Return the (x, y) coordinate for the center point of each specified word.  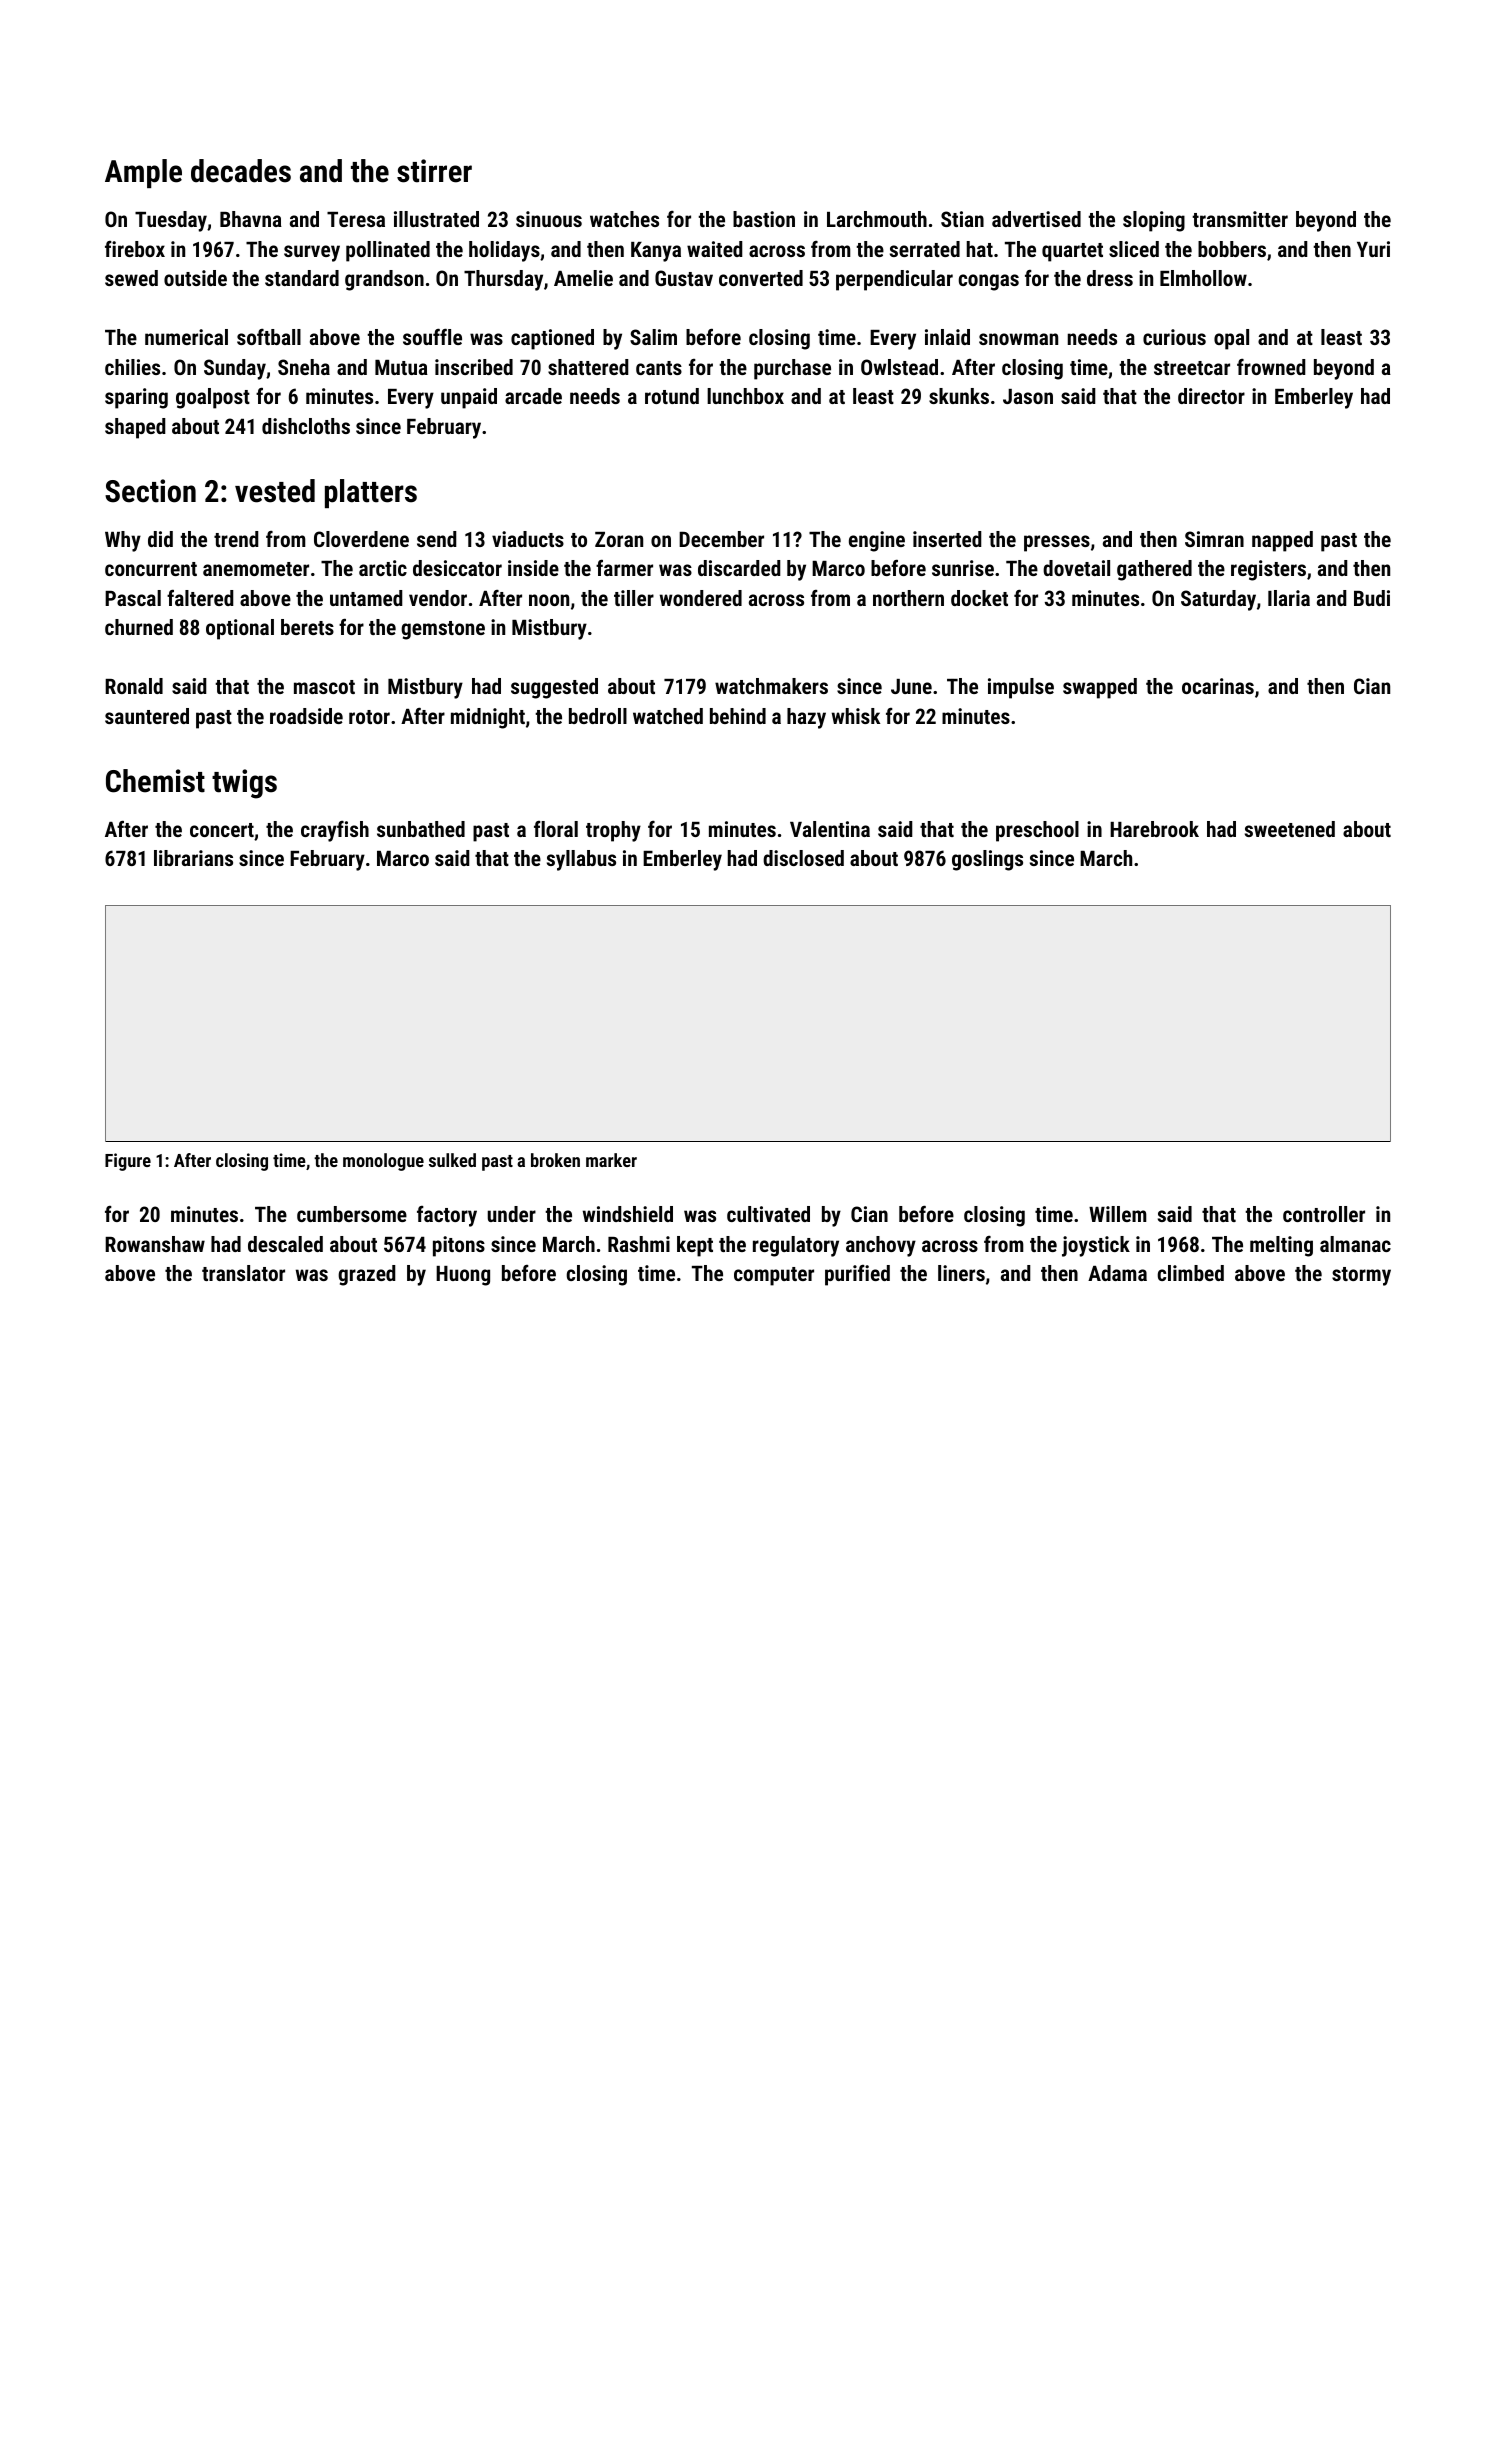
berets (307, 627)
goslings (987, 860)
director (1211, 396)
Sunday (235, 369)
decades (241, 171)
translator (243, 1273)
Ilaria (1289, 598)
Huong (463, 1276)
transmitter (1240, 219)
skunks (959, 396)
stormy (1361, 1276)
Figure (128, 1162)
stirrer (434, 171)
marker (611, 1160)
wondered (701, 598)
